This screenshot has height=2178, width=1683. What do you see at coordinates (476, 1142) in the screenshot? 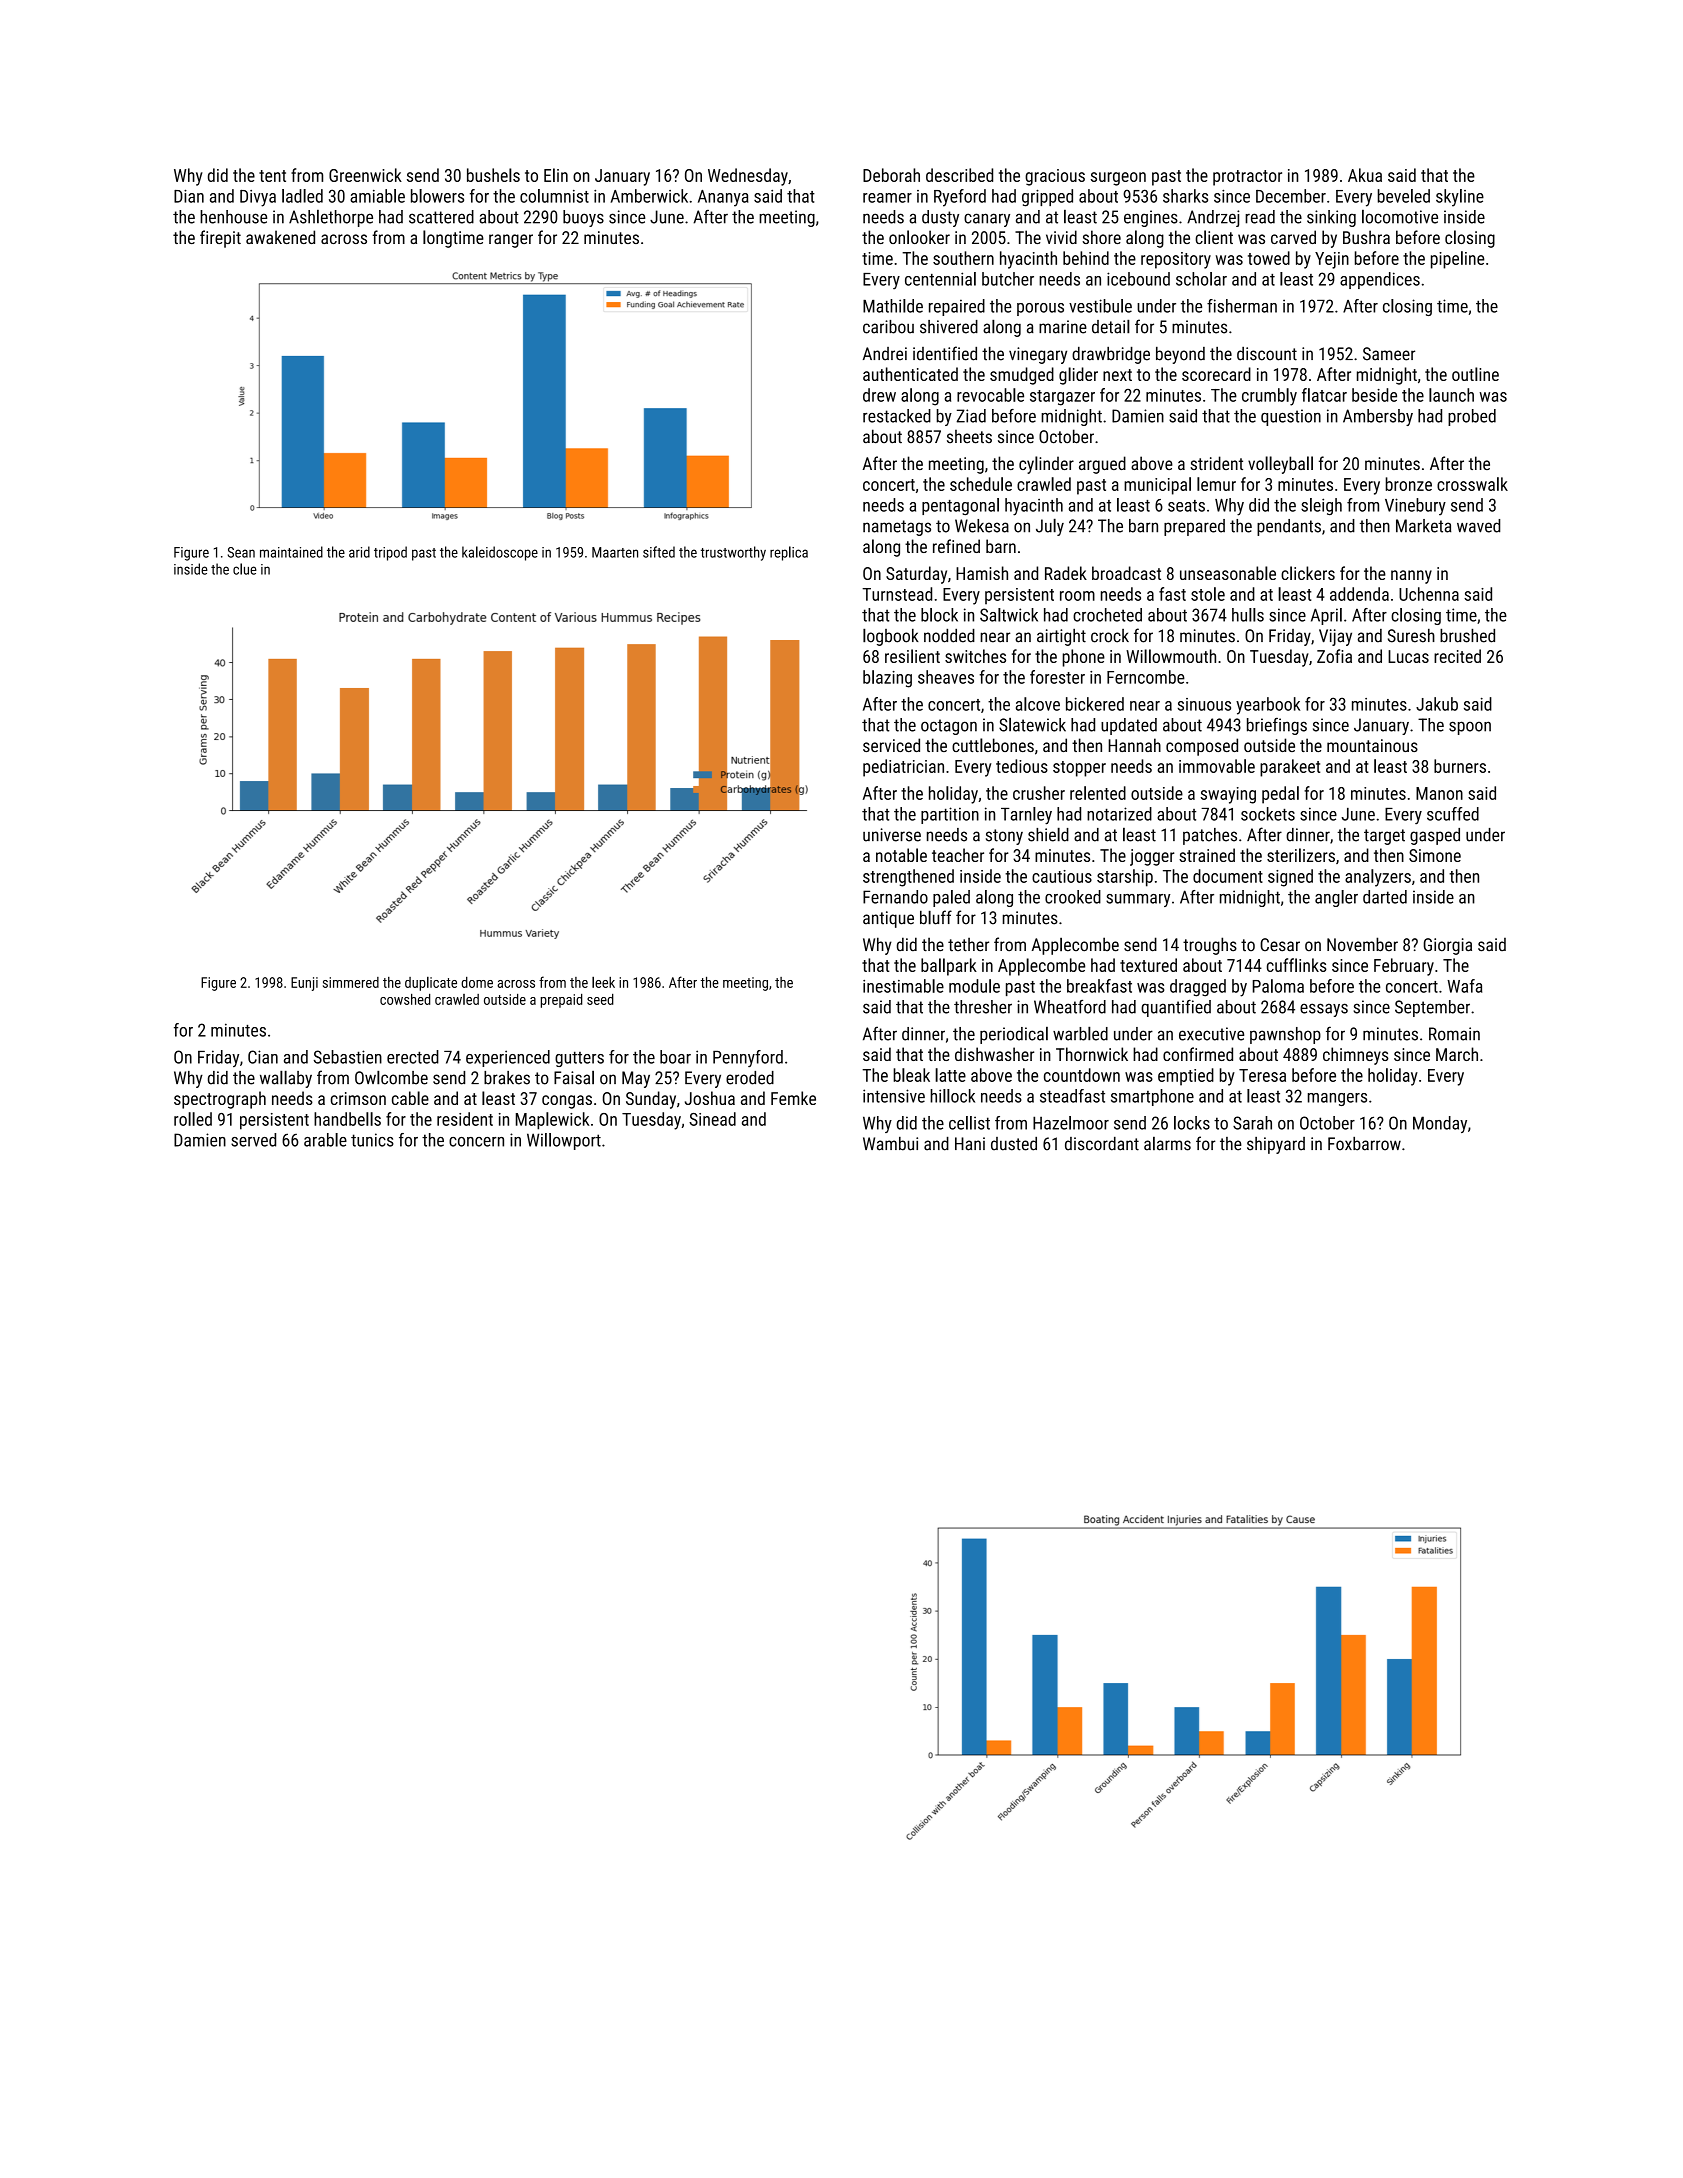
I see `concern` at bounding box center [476, 1142].
